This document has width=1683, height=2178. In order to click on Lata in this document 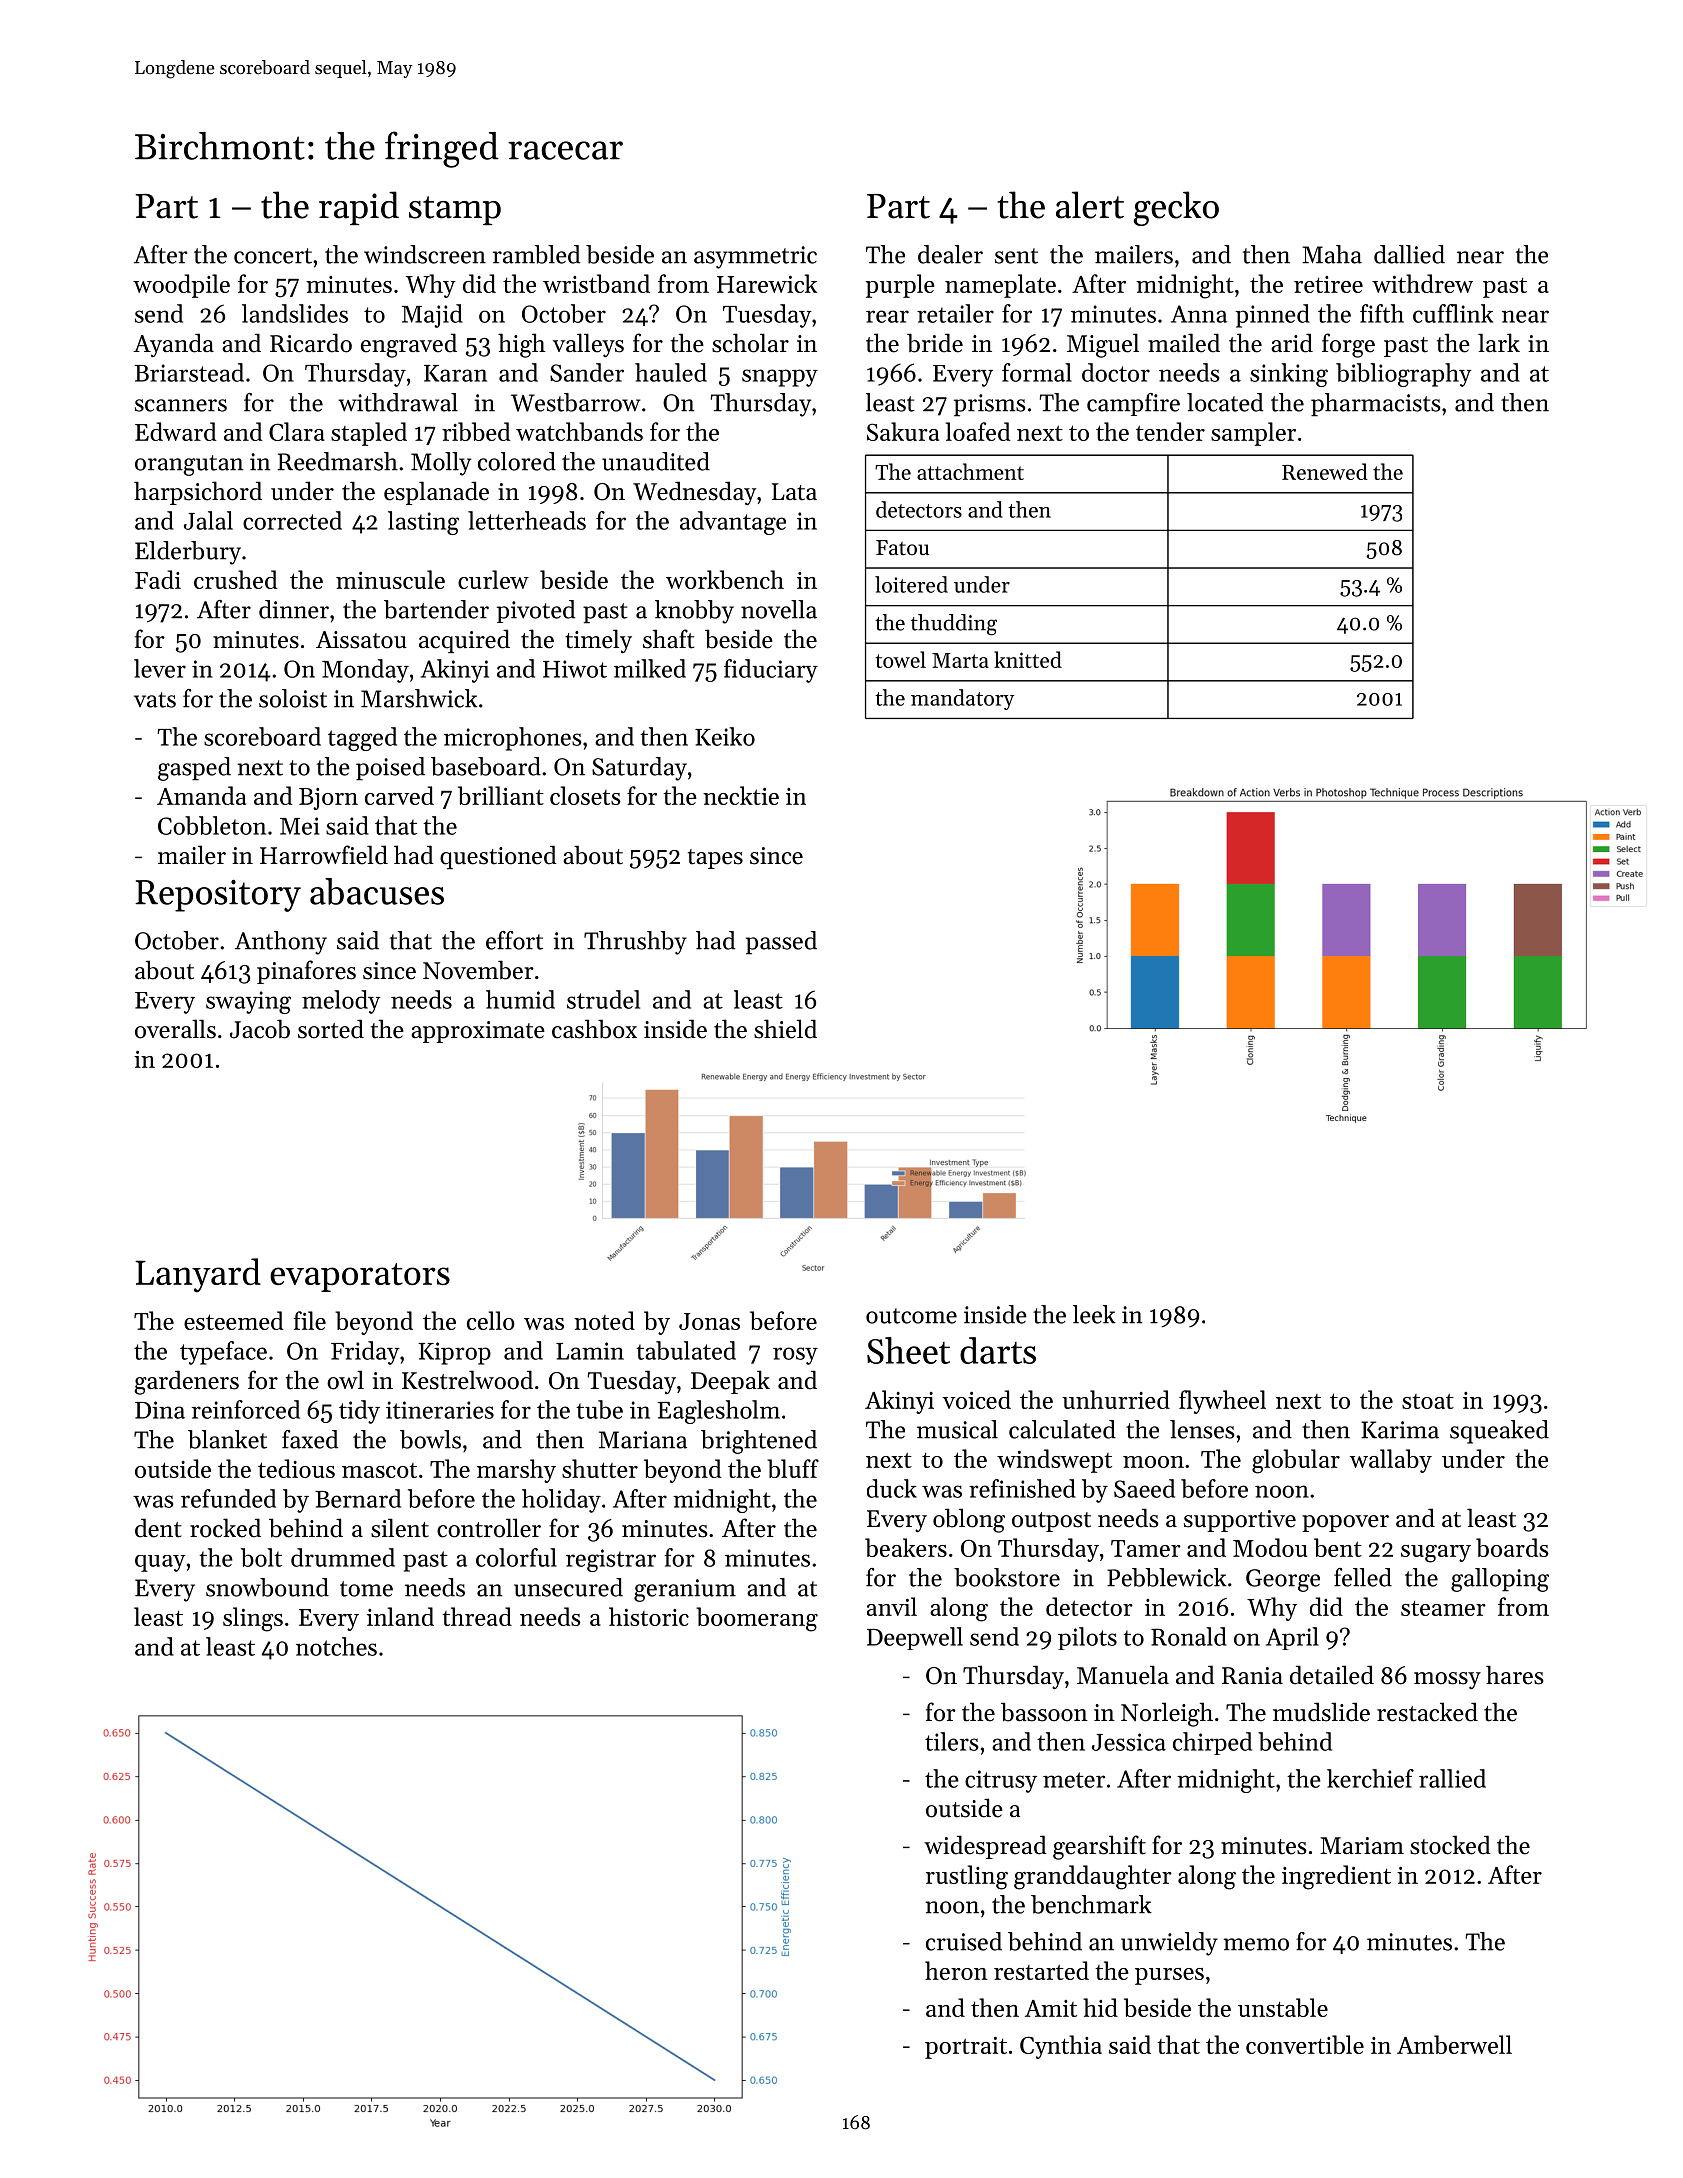, I will do `click(794, 492)`.
